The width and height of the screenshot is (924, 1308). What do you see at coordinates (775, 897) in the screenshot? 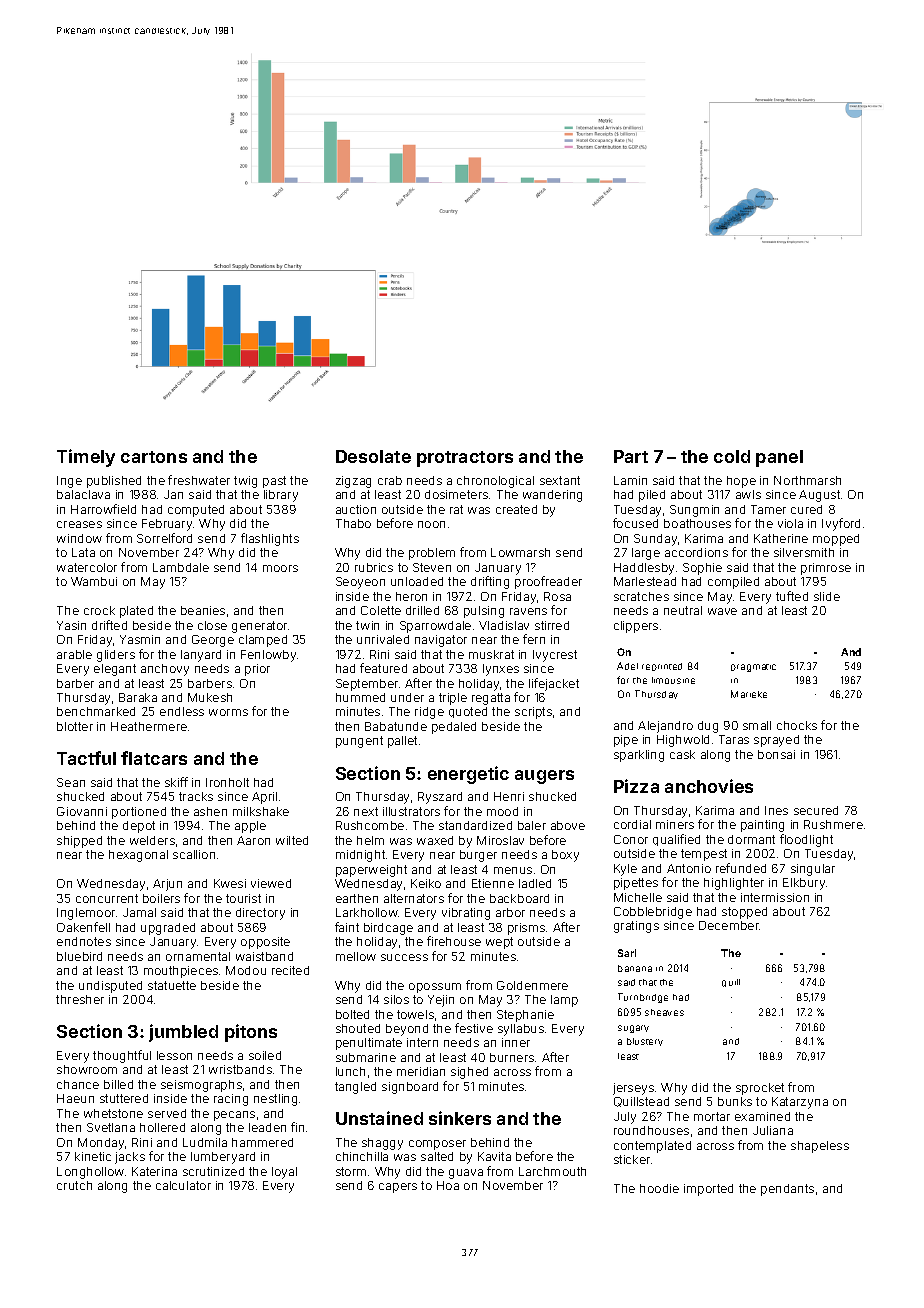
I see `intermission` at bounding box center [775, 897].
